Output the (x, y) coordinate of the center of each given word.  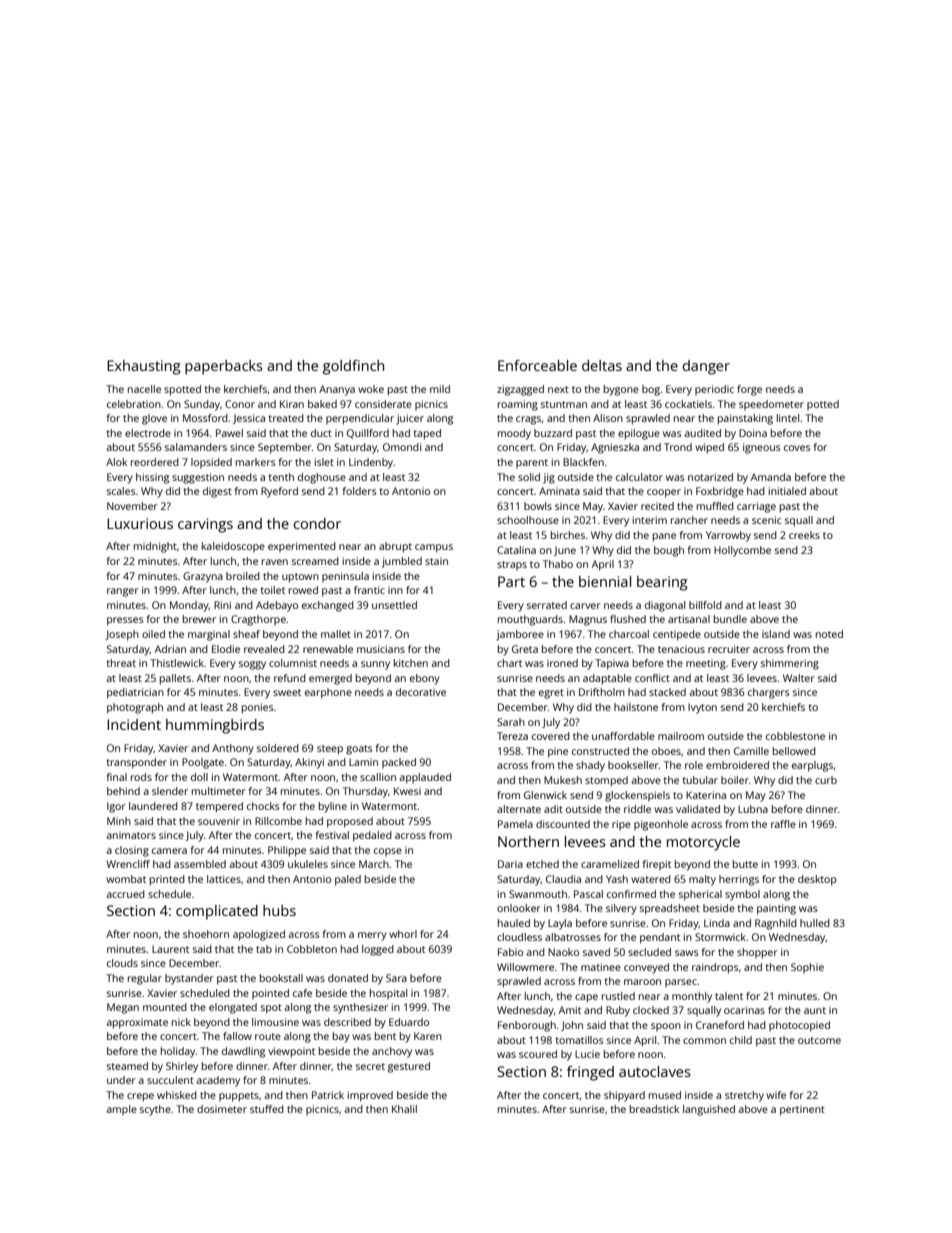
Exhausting (144, 367)
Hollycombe (742, 551)
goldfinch (353, 367)
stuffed (267, 1109)
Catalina (516, 550)
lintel (788, 418)
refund (290, 678)
